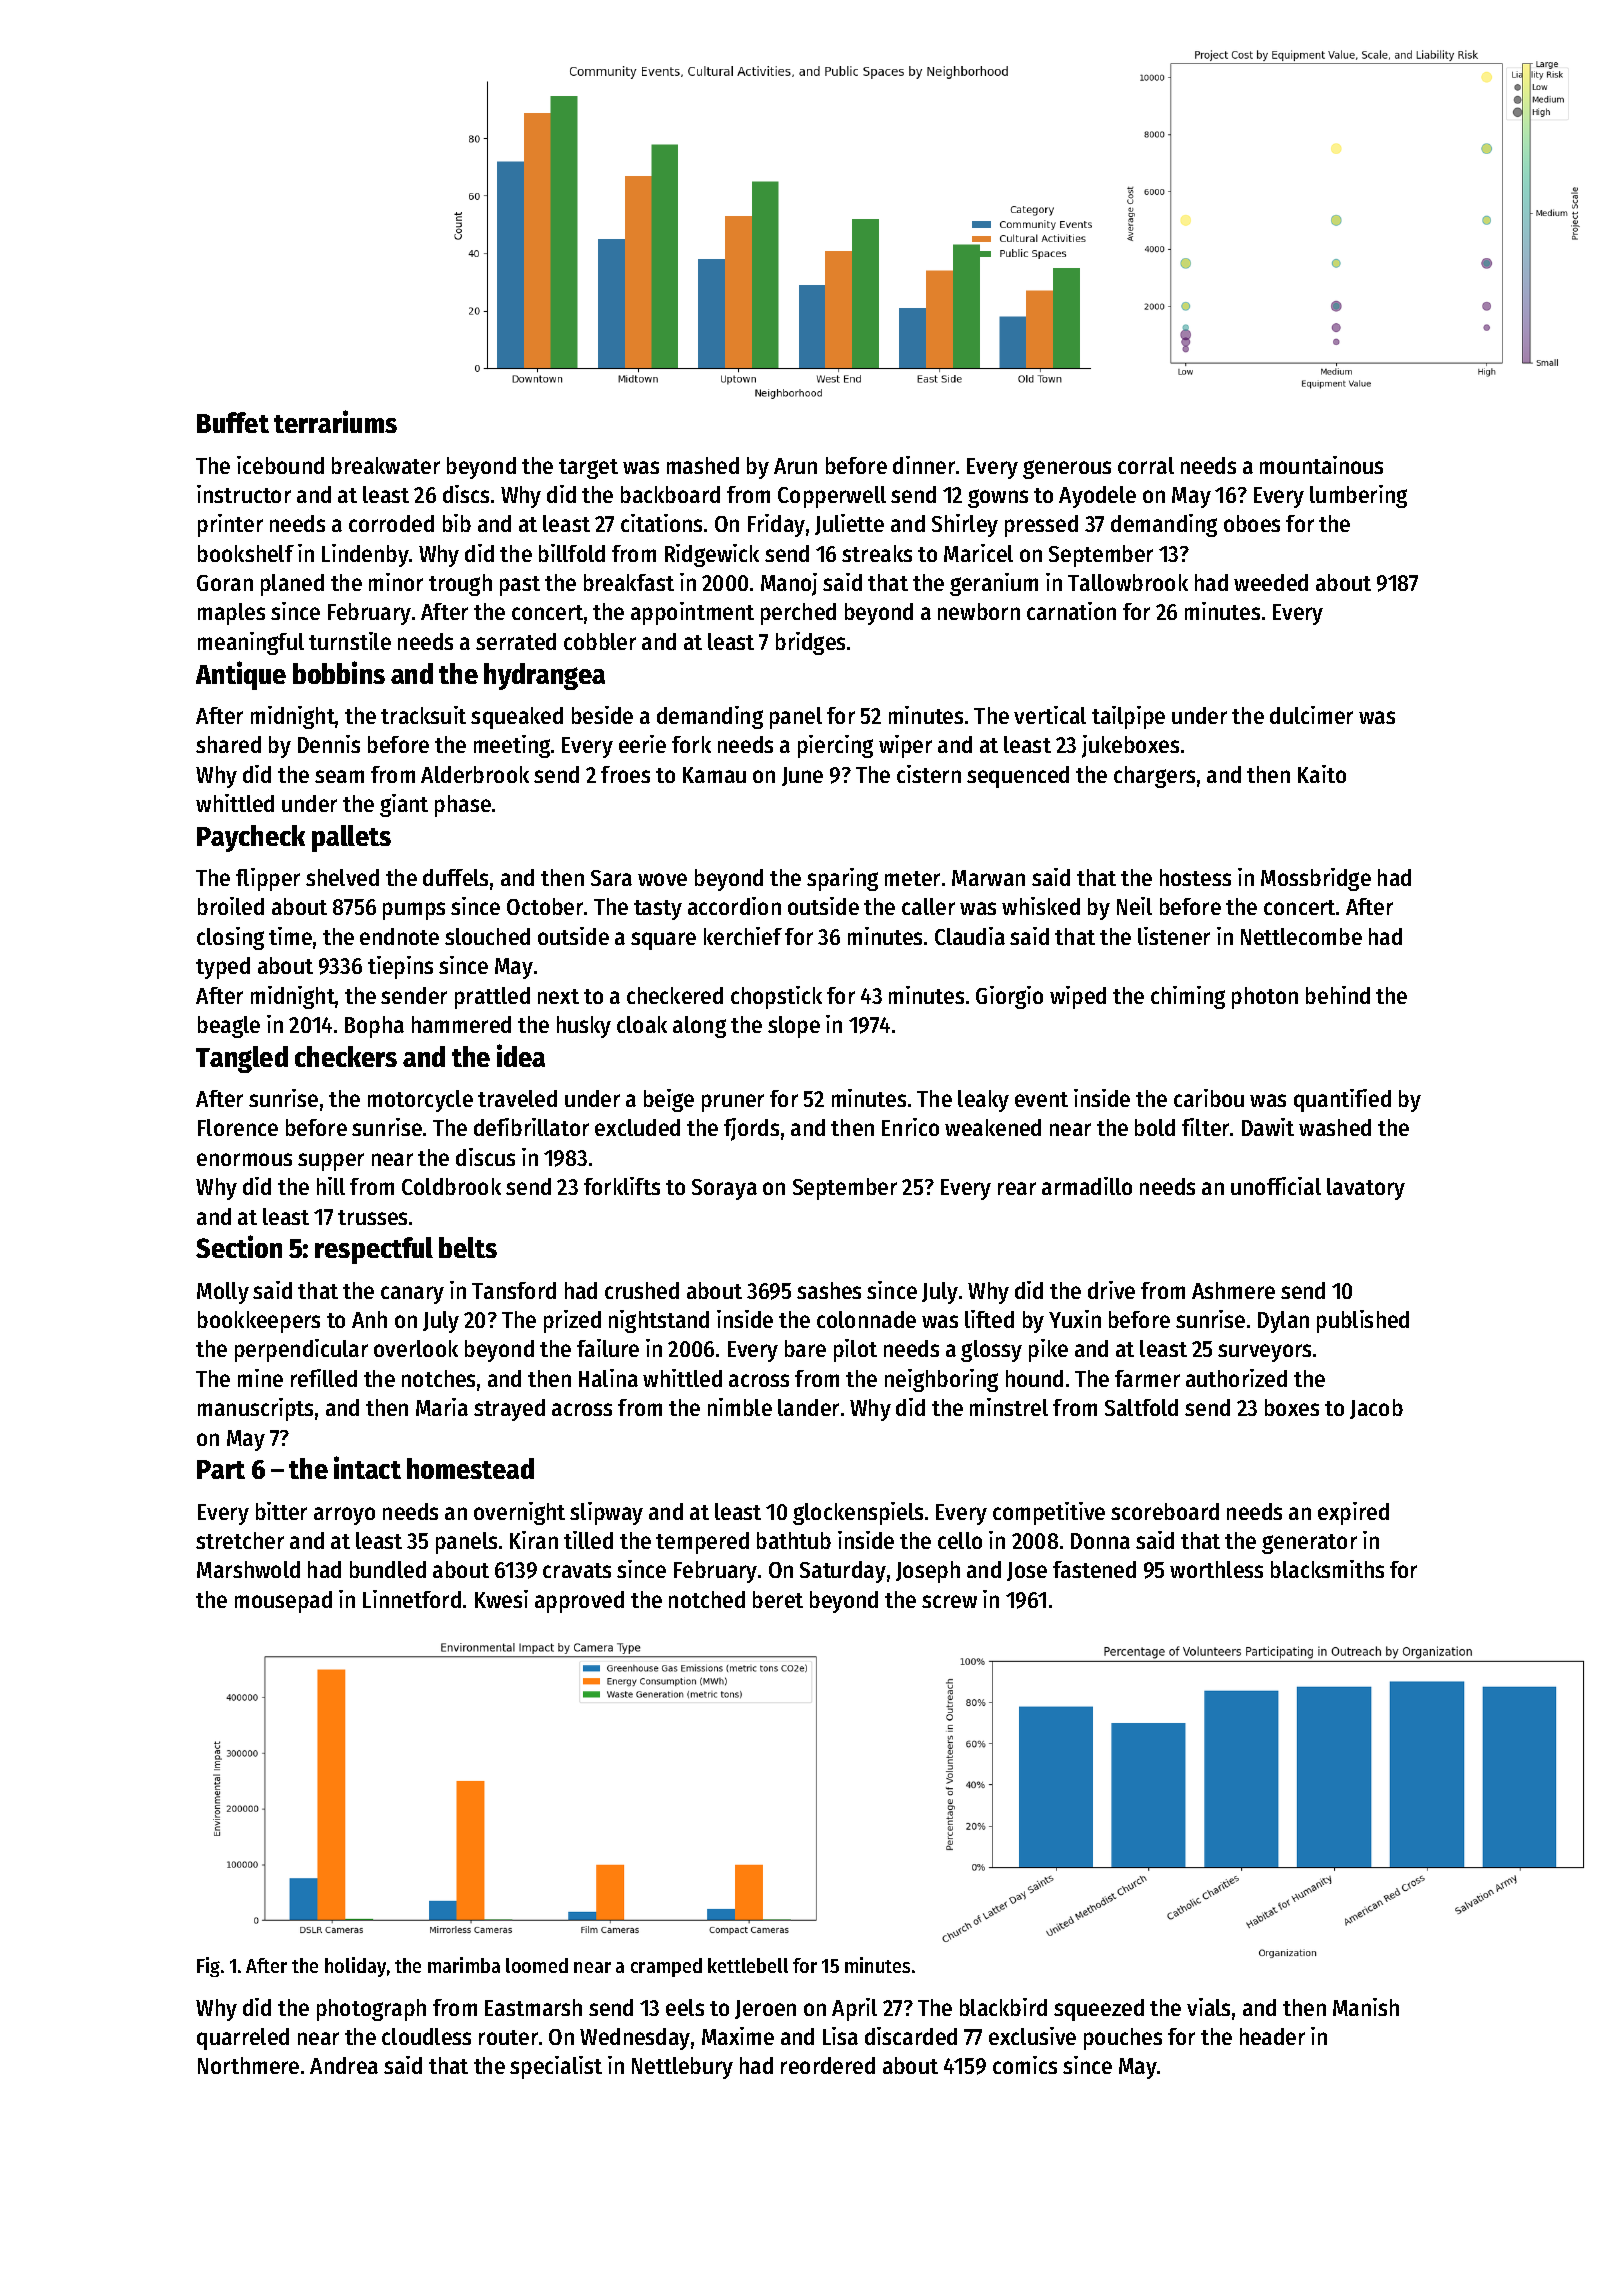  I want to click on corroded, so click(391, 523).
